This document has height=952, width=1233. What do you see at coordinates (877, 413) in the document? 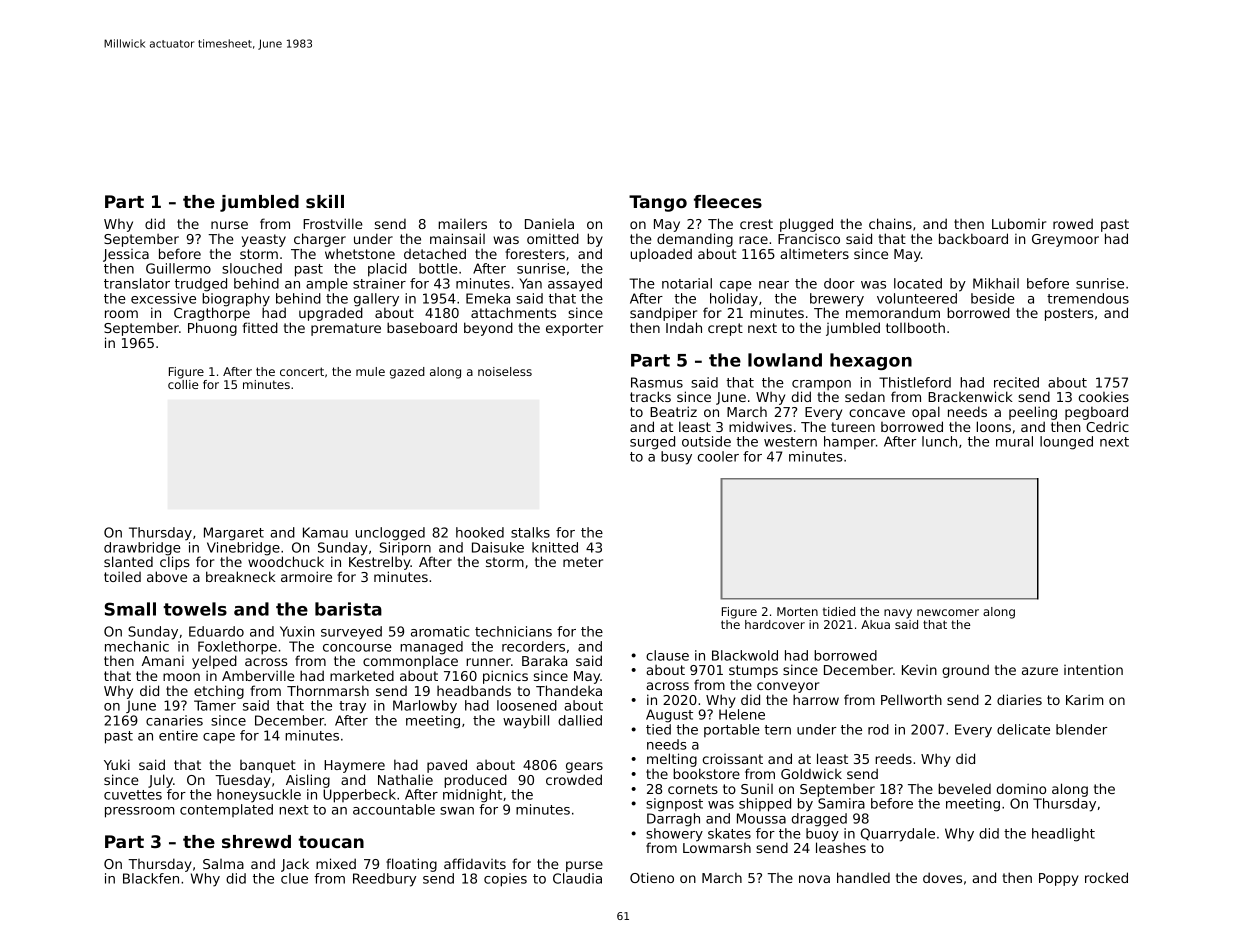
I see `concave` at bounding box center [877, 413].
